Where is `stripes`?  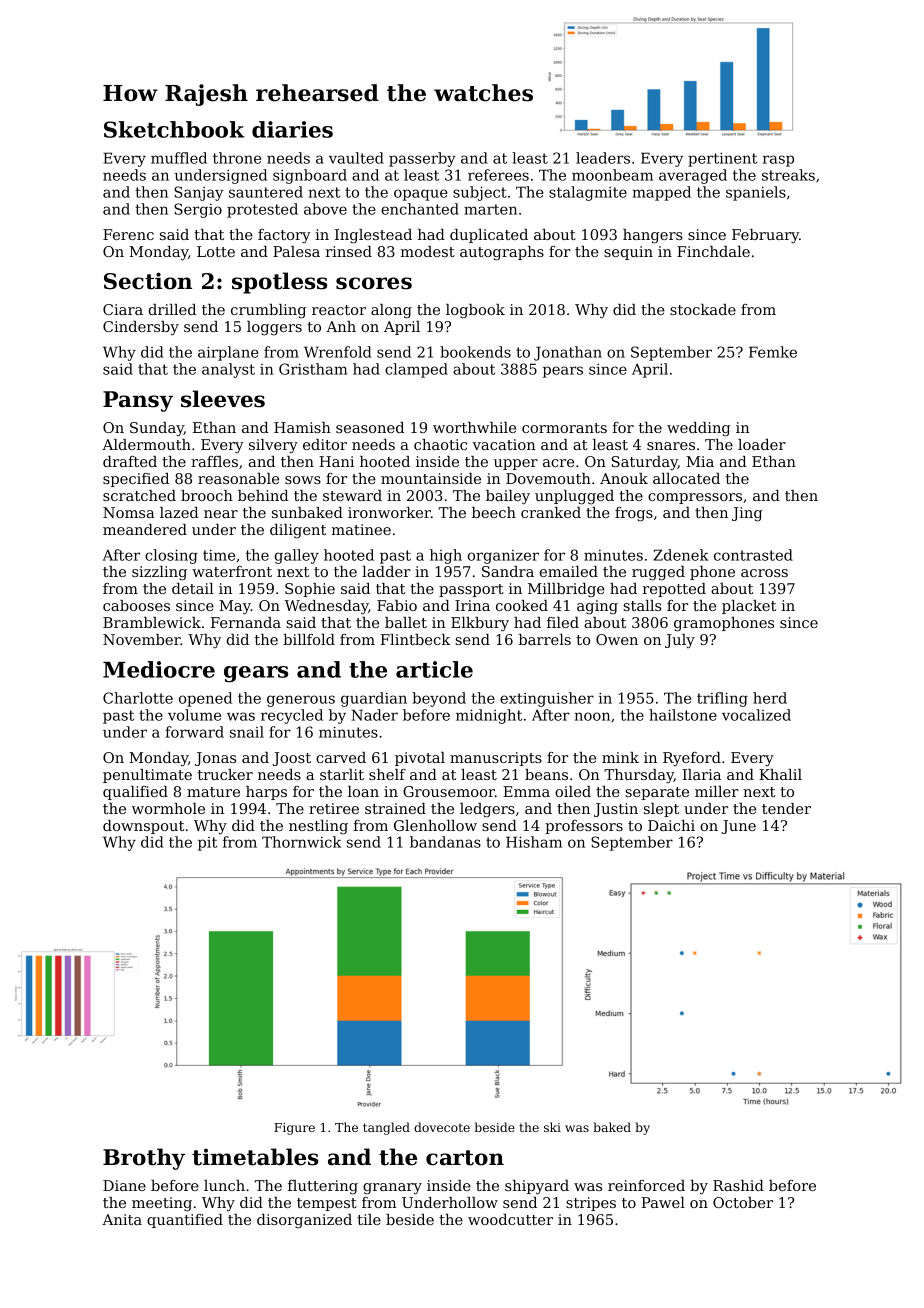 stripes is located at coordinates (591, 1204).
